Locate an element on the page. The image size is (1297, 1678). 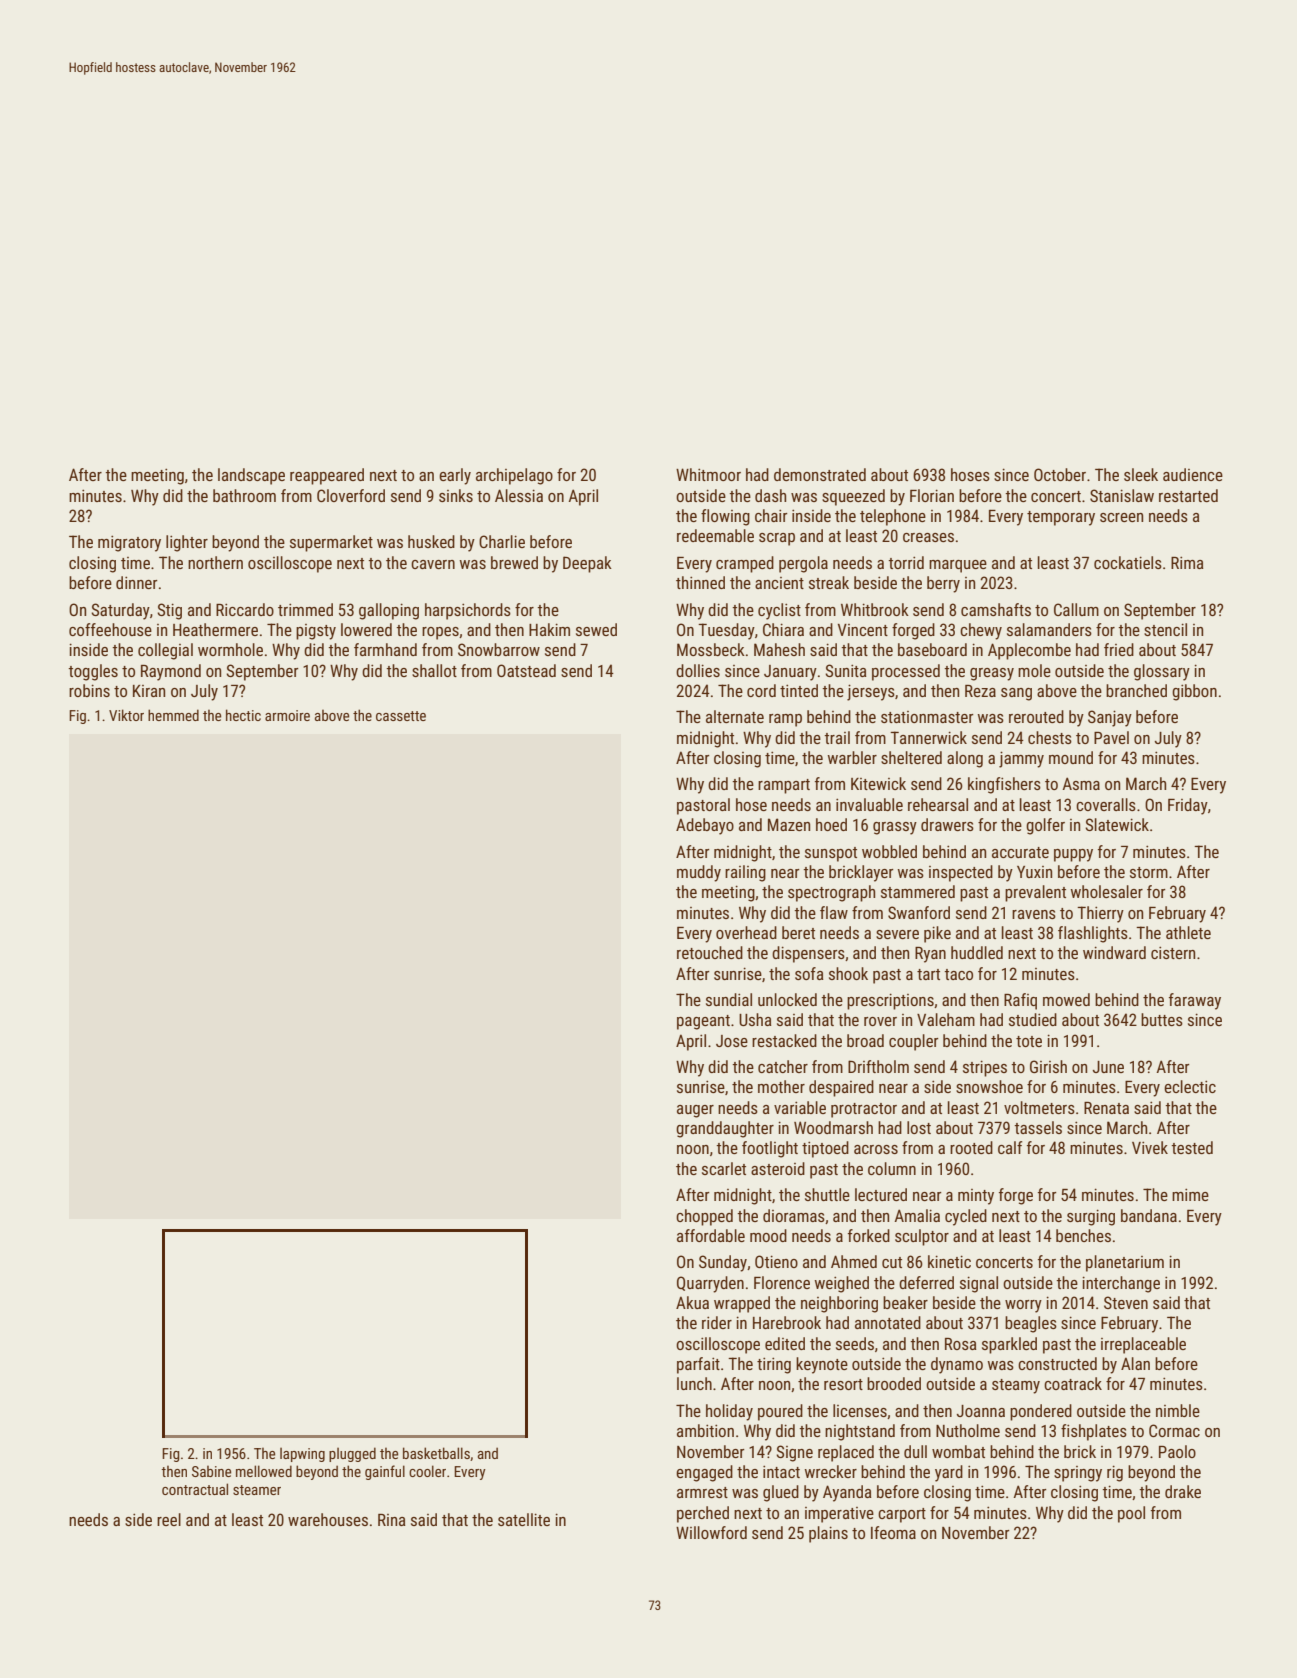
Akua is located at coordinates (692, 1302).
